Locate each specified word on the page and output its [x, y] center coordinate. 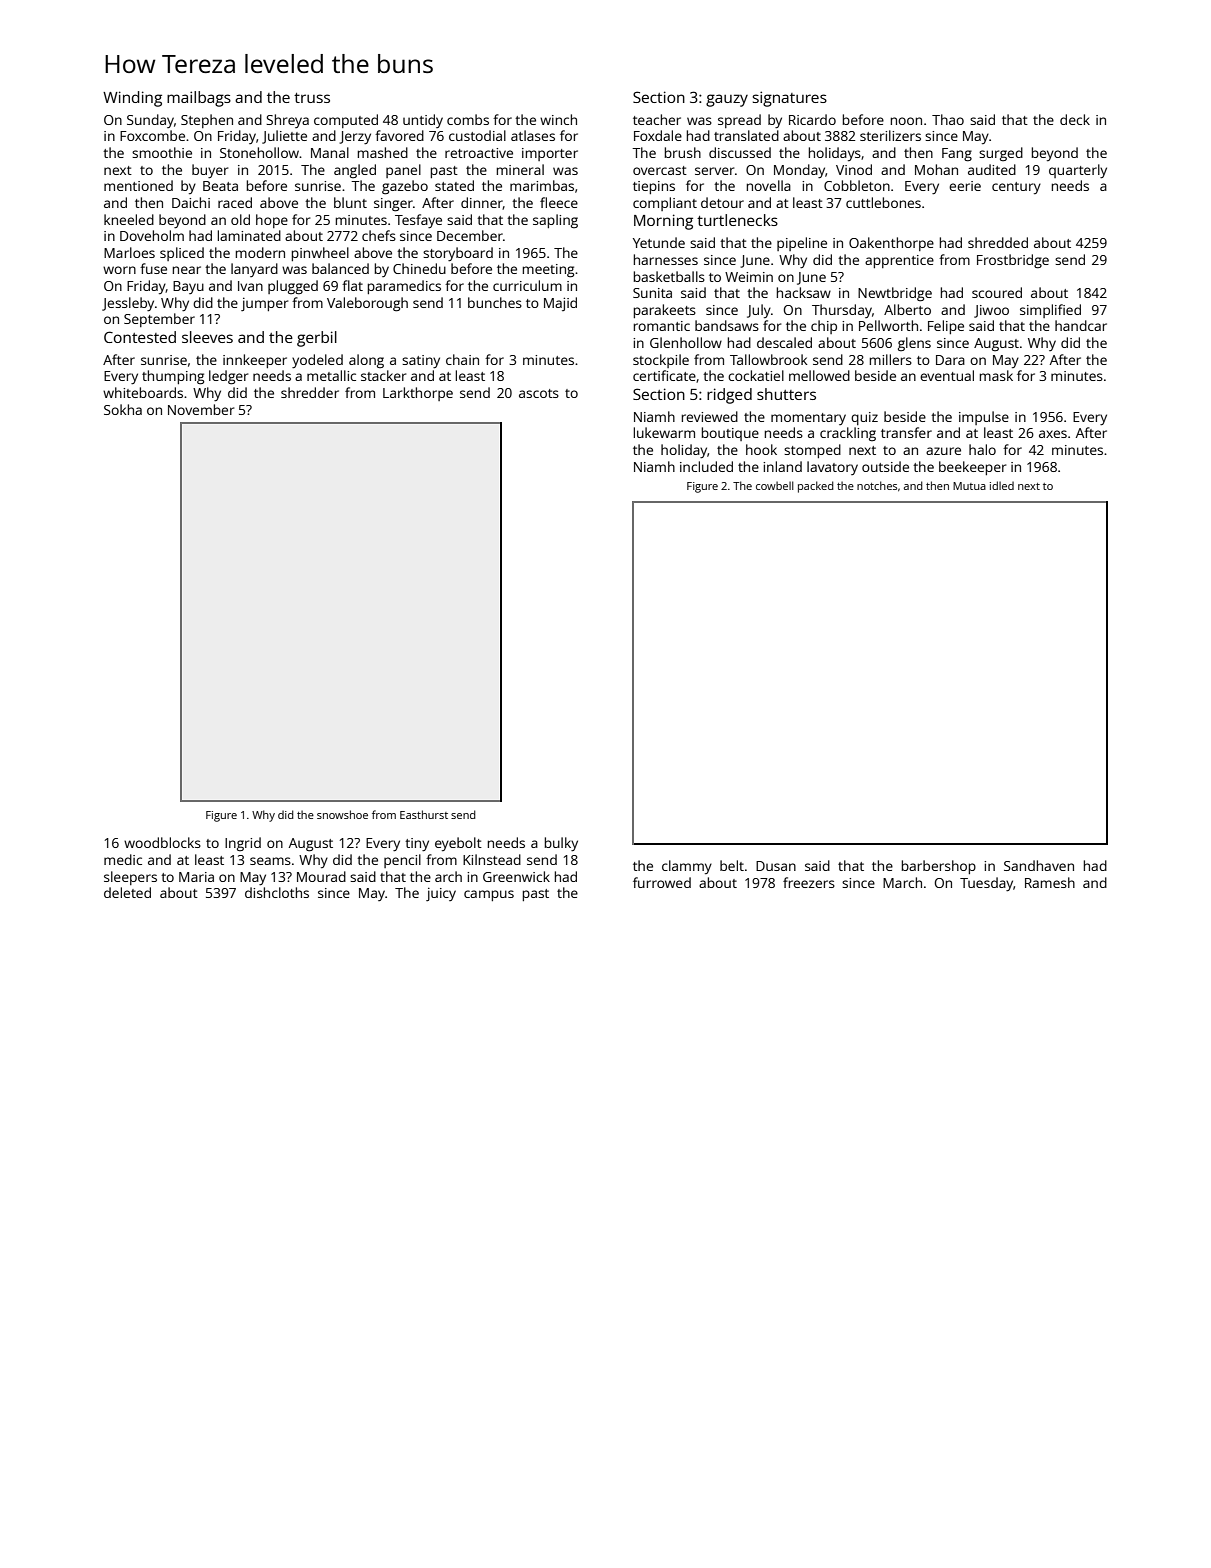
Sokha [123, 409]
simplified [1050, 311]
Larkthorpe [418, 394]
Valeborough [367, 304]
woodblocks [162, 842]
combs [468, 119]
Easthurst [424, 814]
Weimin [749, 277]
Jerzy [355, 137]
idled [1002, 485]
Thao [948, 119]
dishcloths [277, 892]
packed [816, 487]
